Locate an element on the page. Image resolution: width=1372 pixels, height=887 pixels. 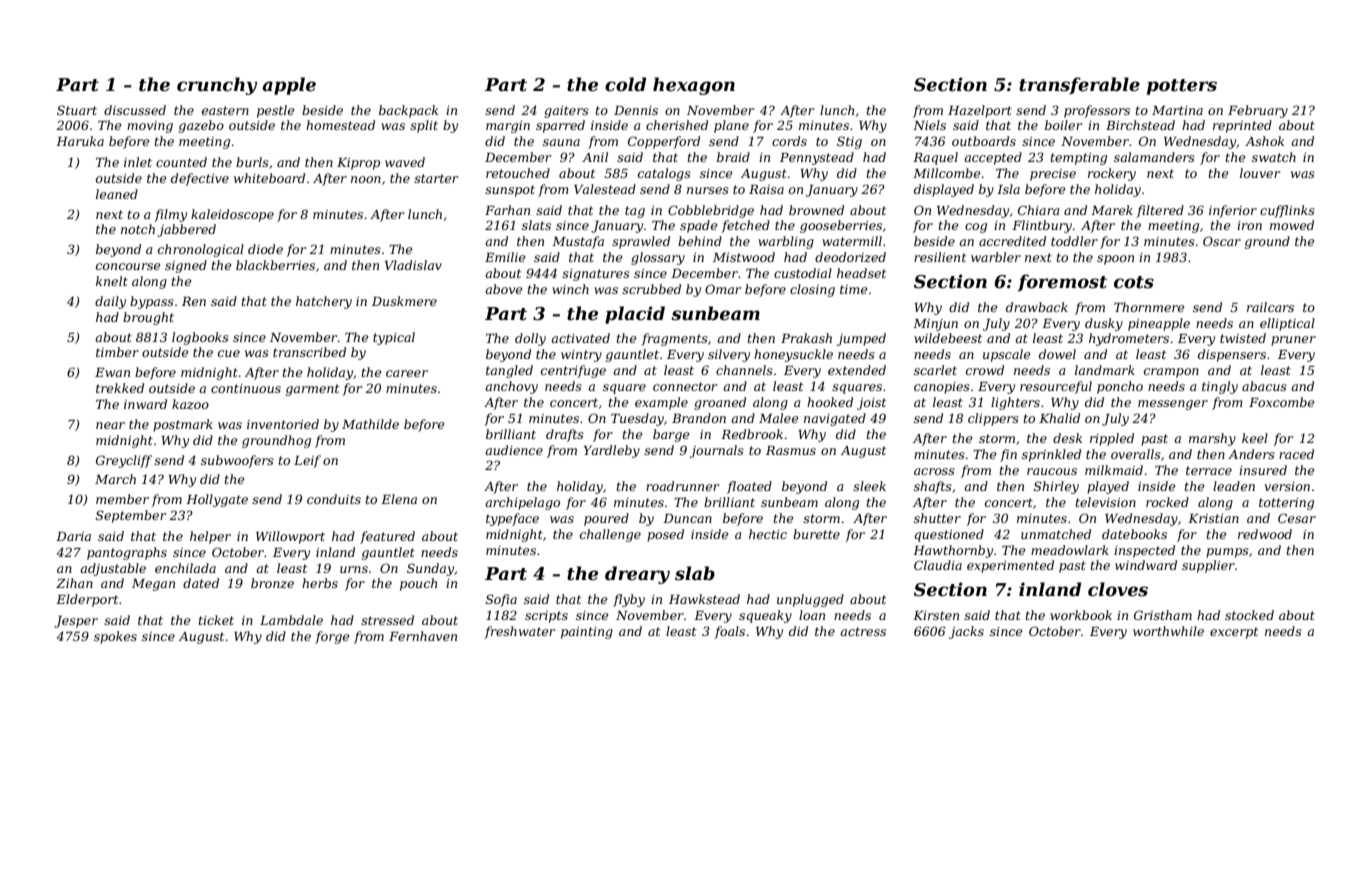
raced is located at coordinates (1296, 454).
